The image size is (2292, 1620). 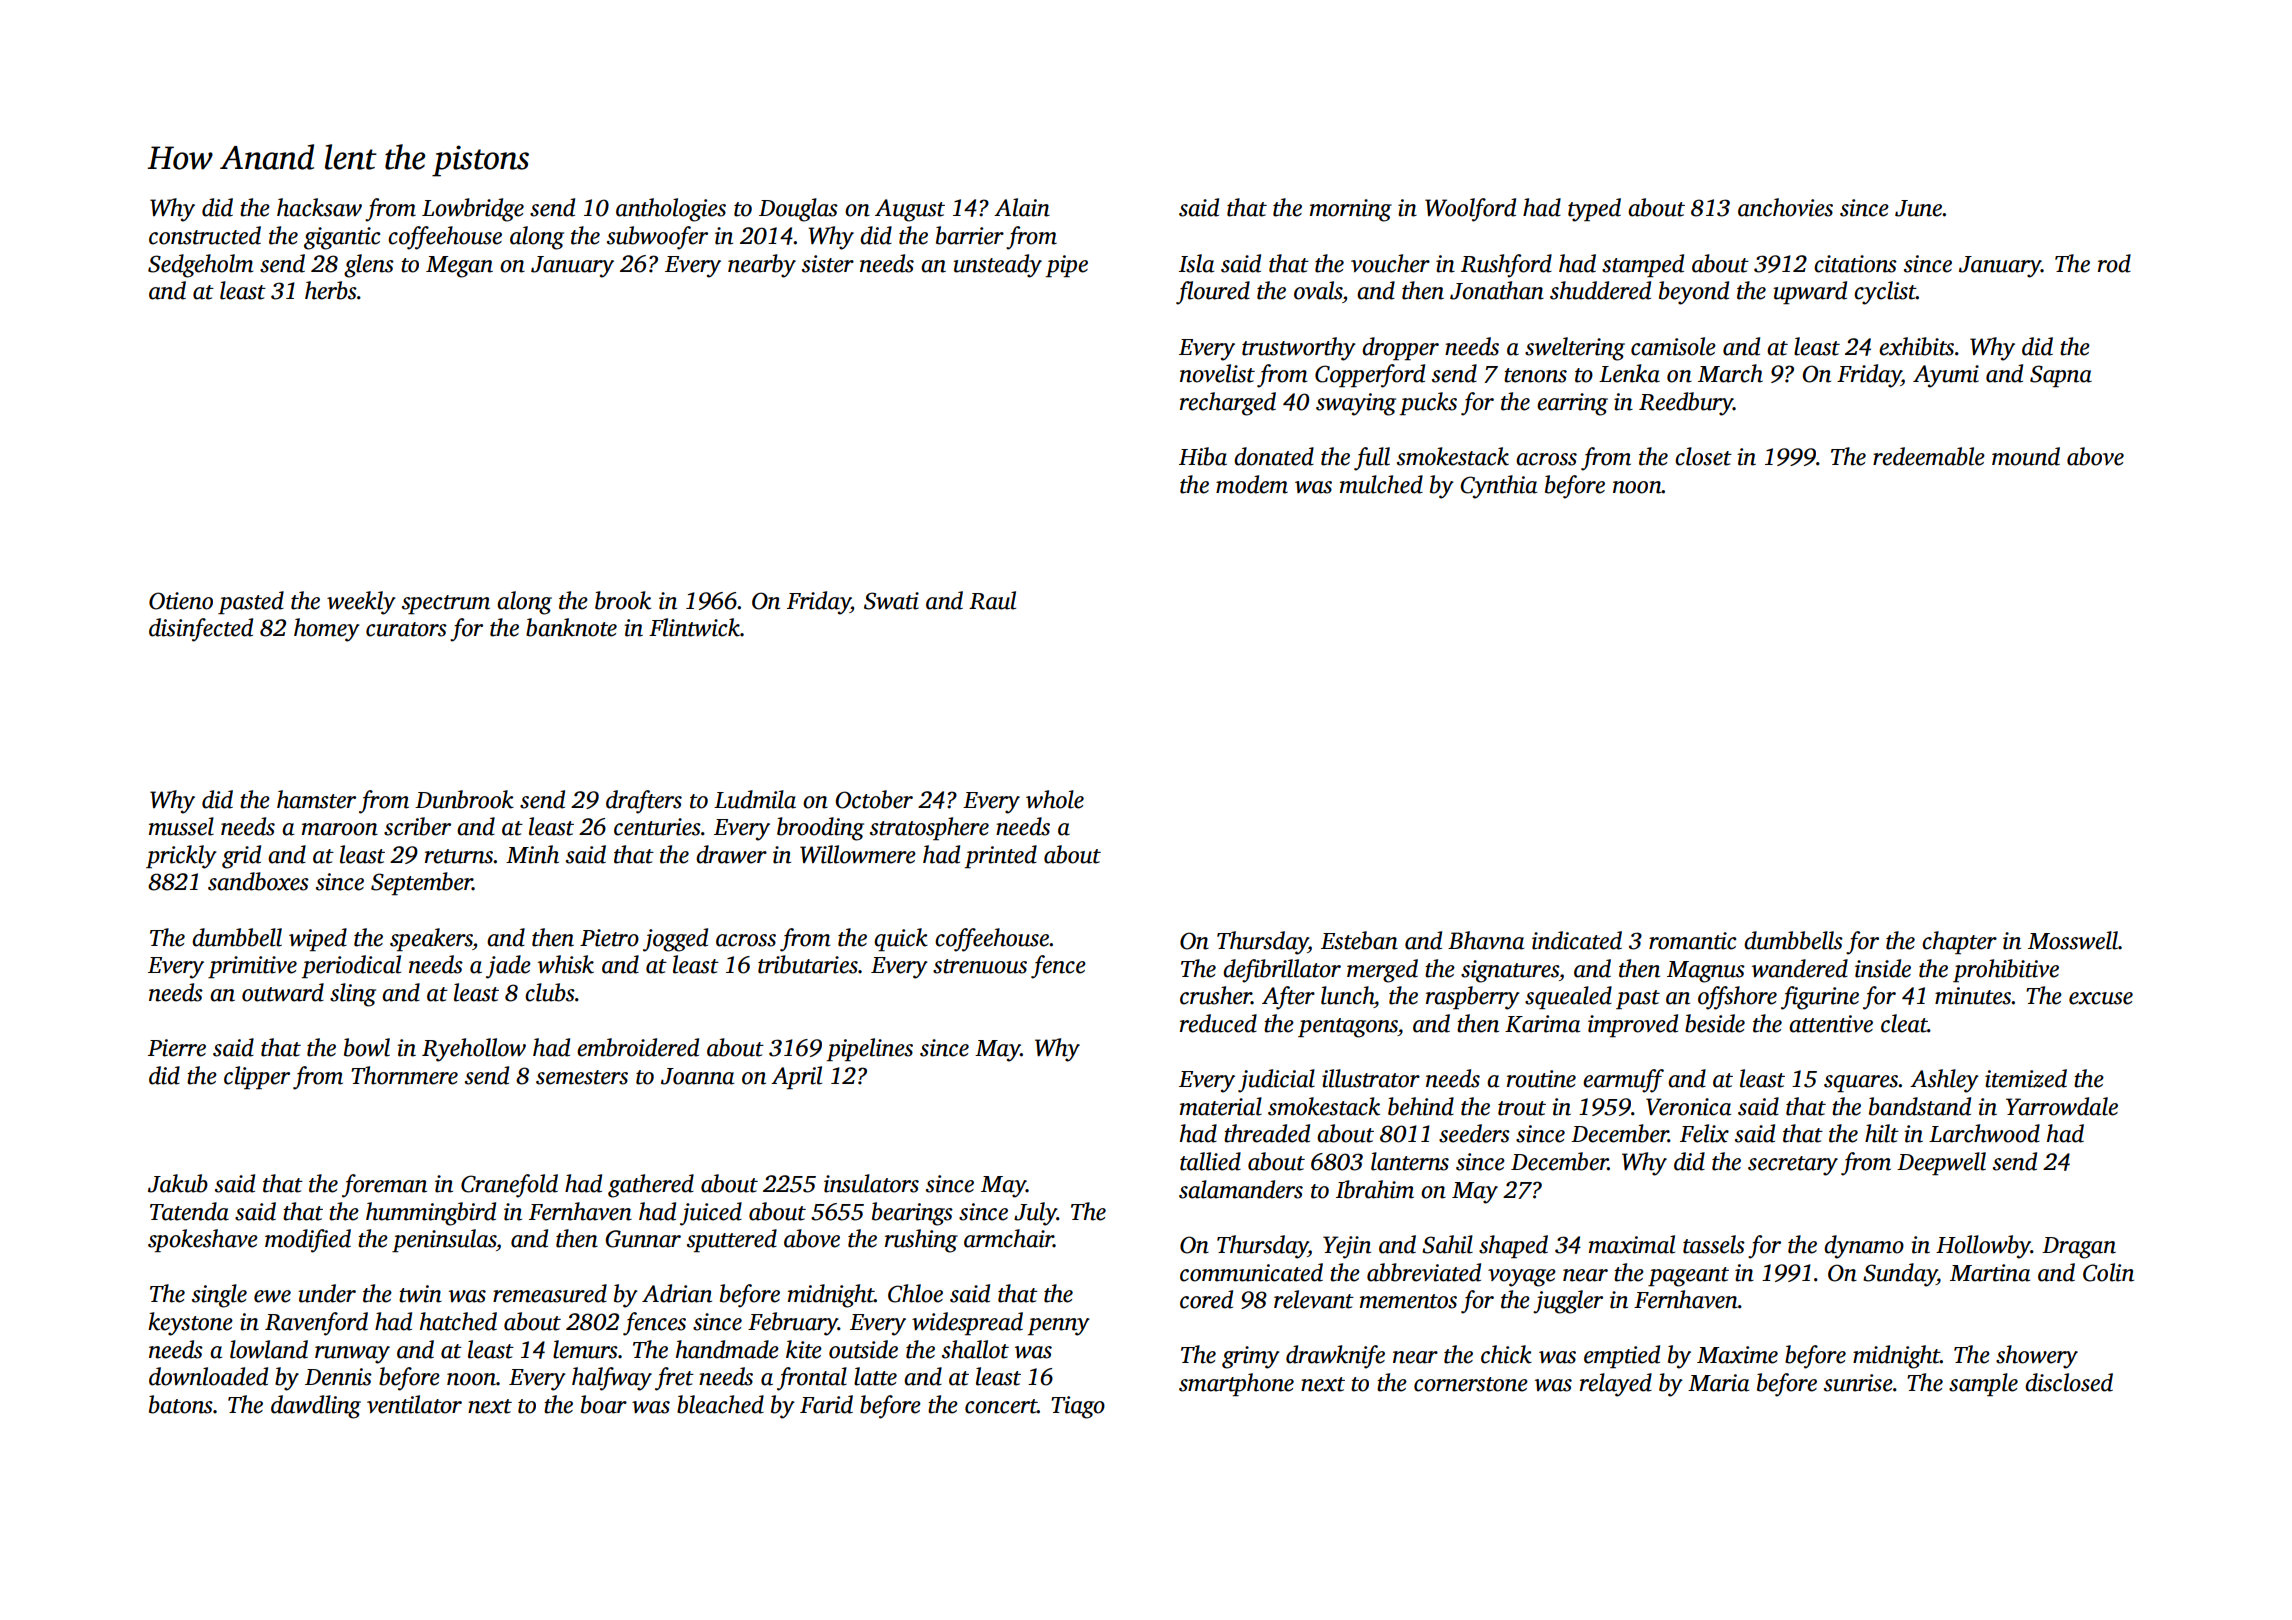 What do you see at coordinates (272, 1296) in the document?
I see `ewe` at bounding box center [272, 1296].
